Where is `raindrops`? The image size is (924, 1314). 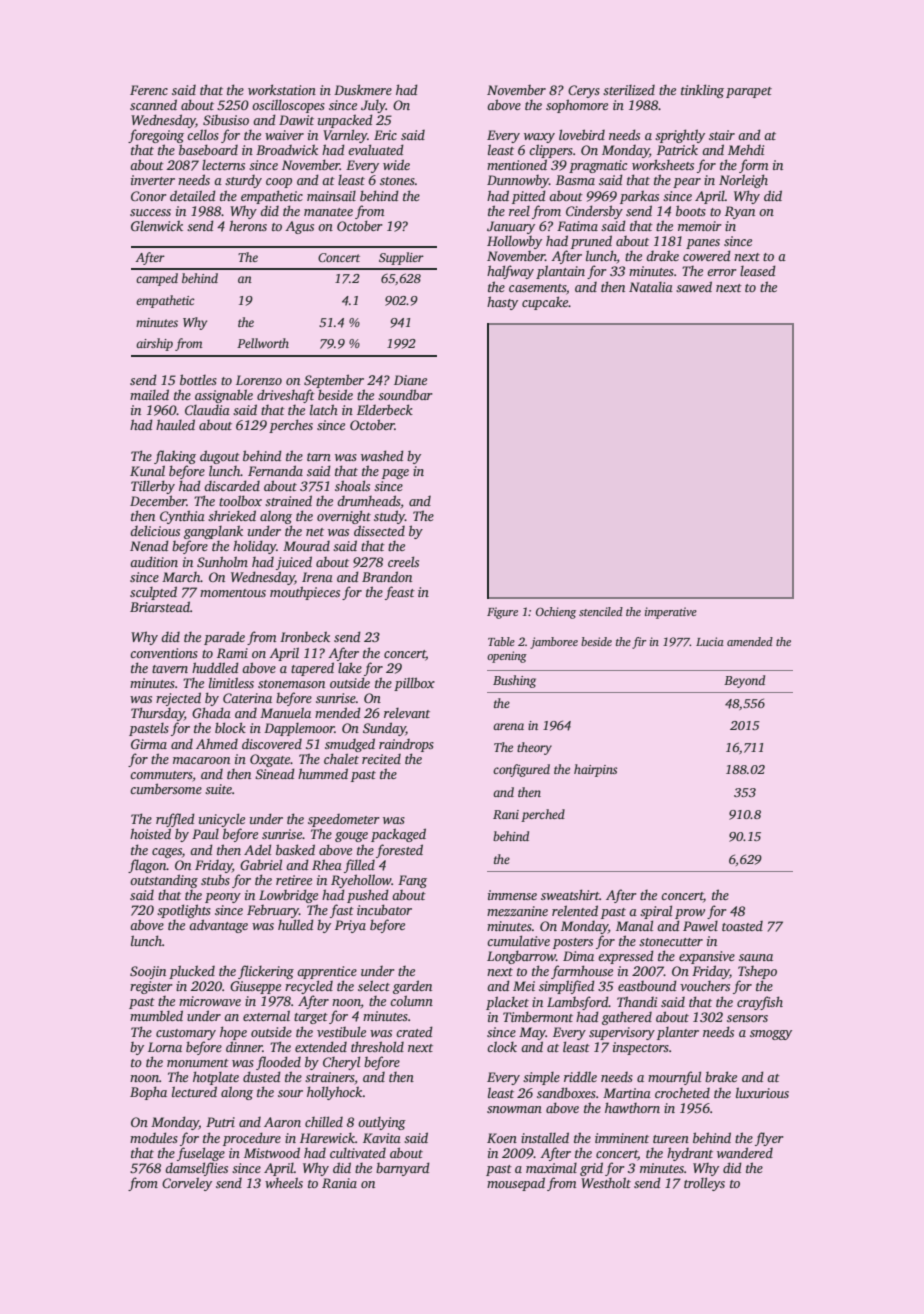 raindrops is located at coordinates (406, 745).
